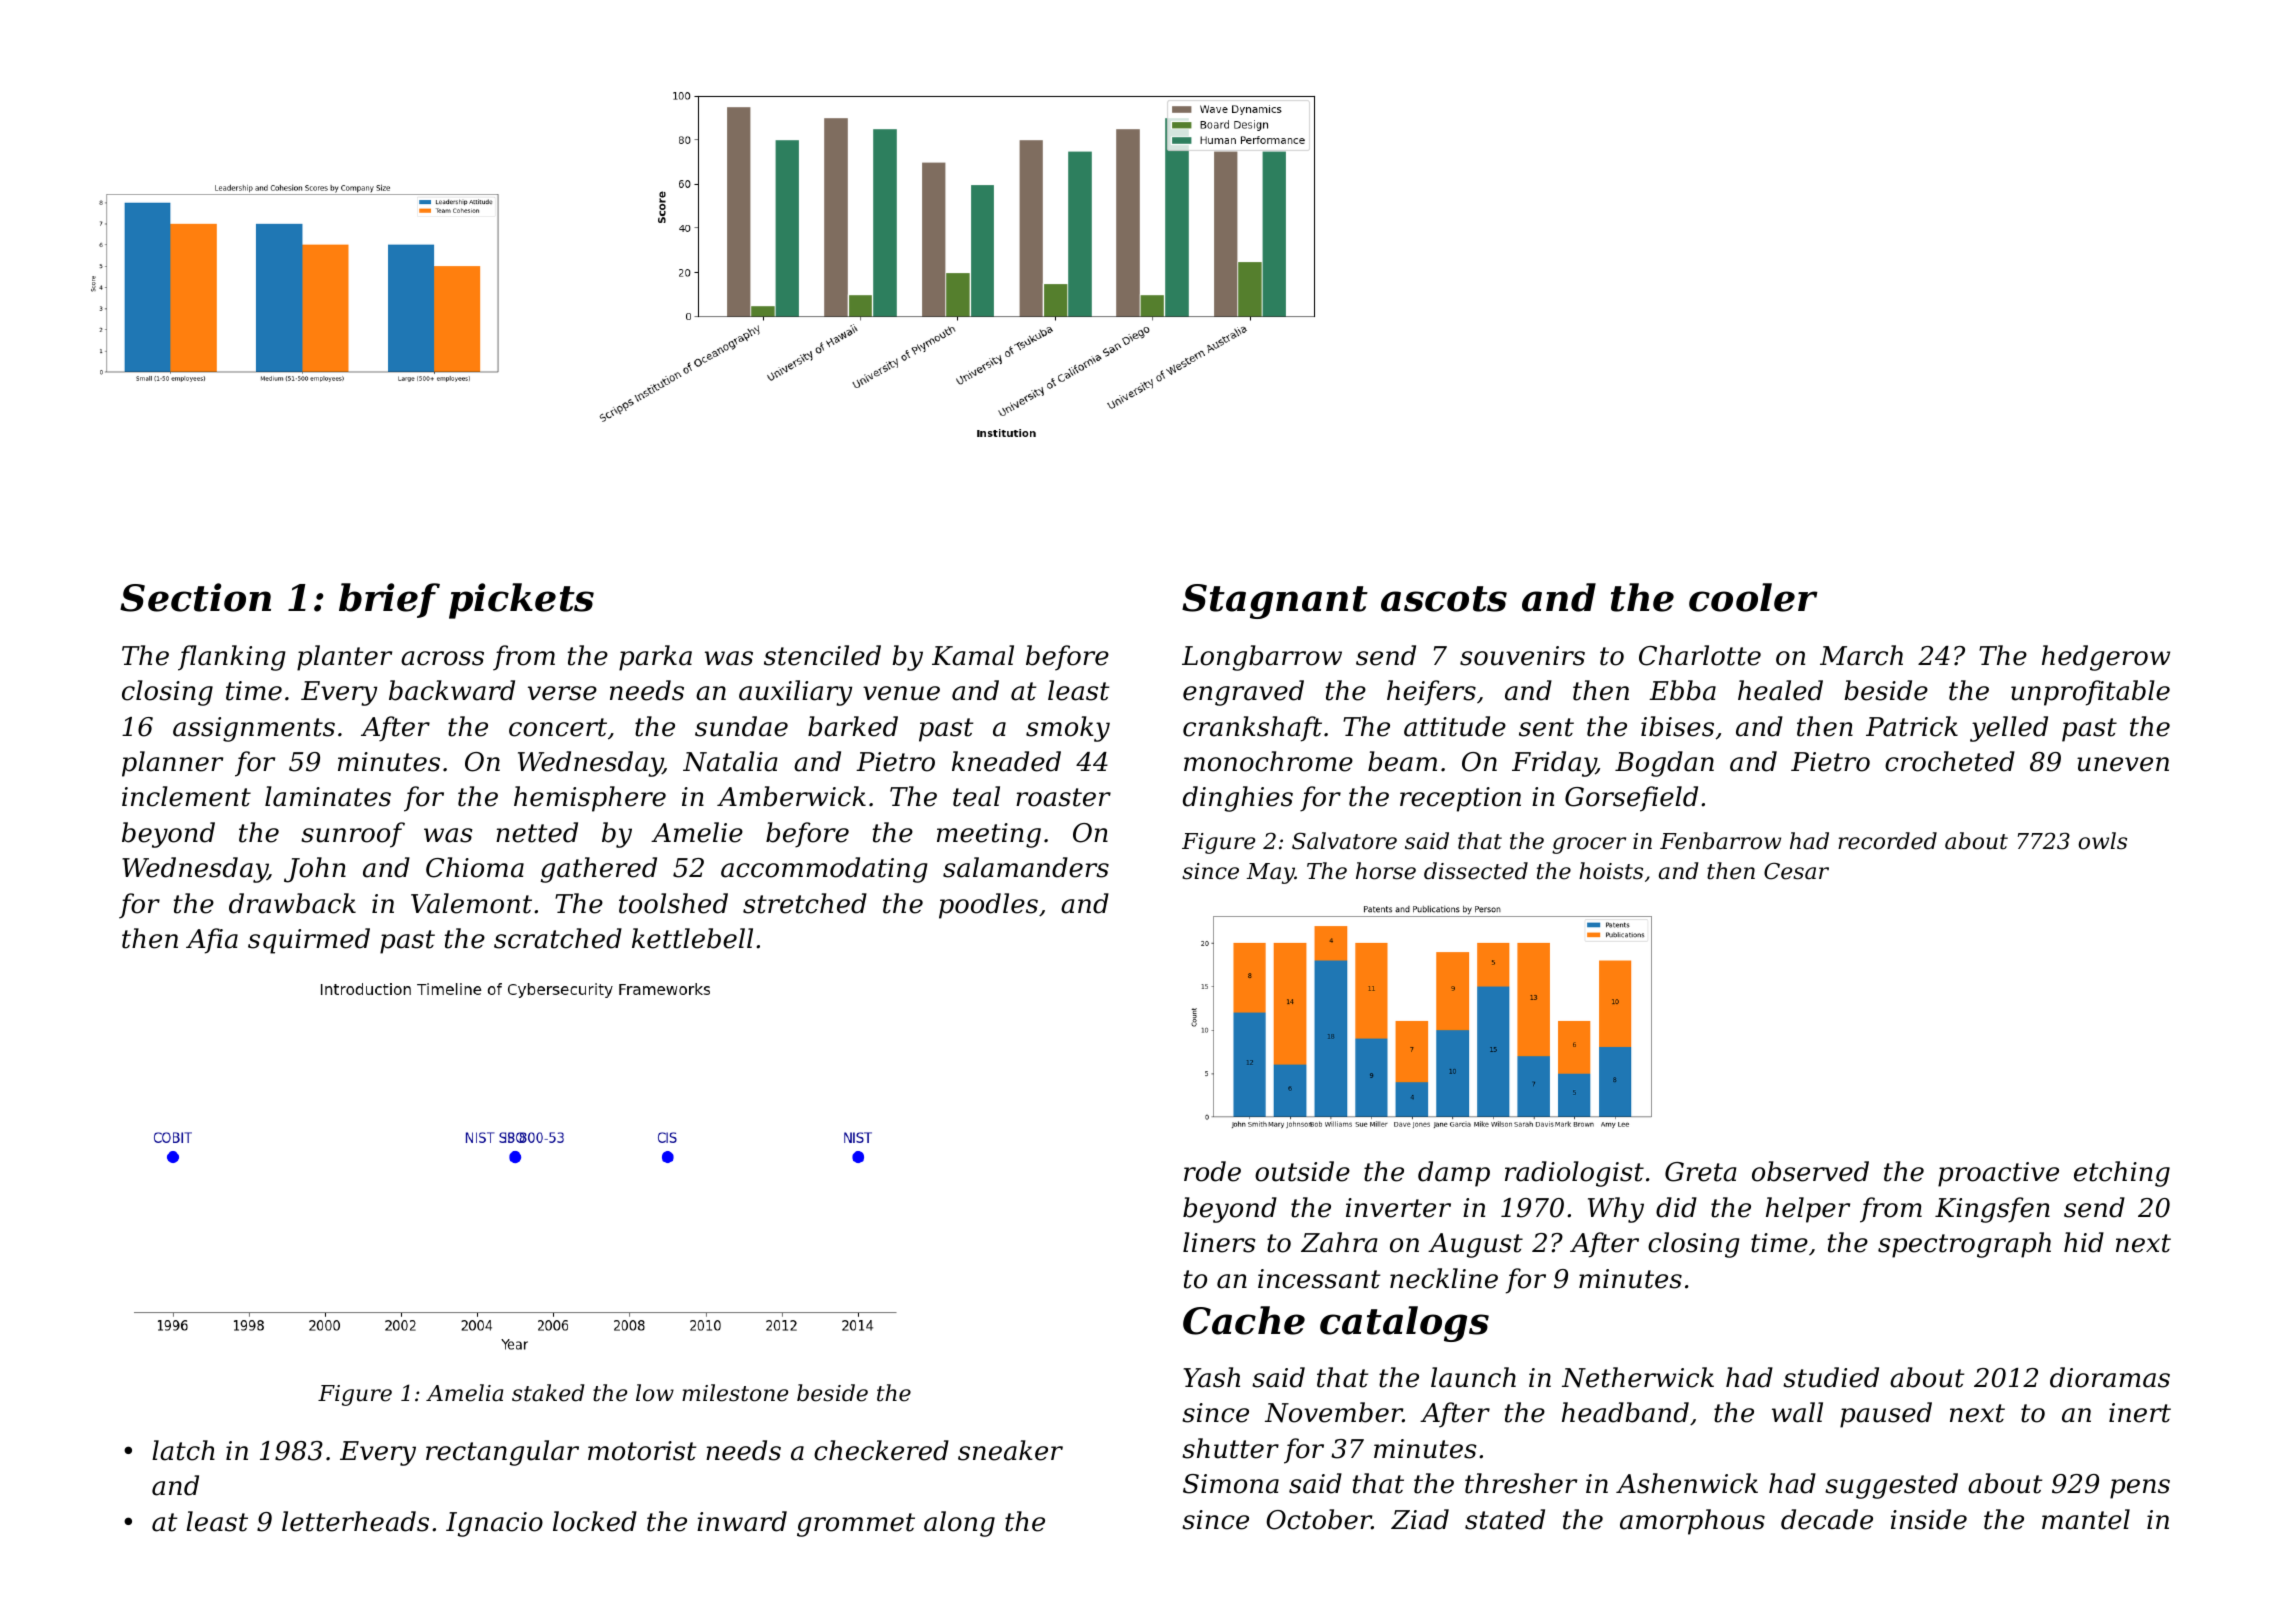  What do you see at coordinates (988, 906) in the document?
I see `poodles` at bounding box center [988, 906].
